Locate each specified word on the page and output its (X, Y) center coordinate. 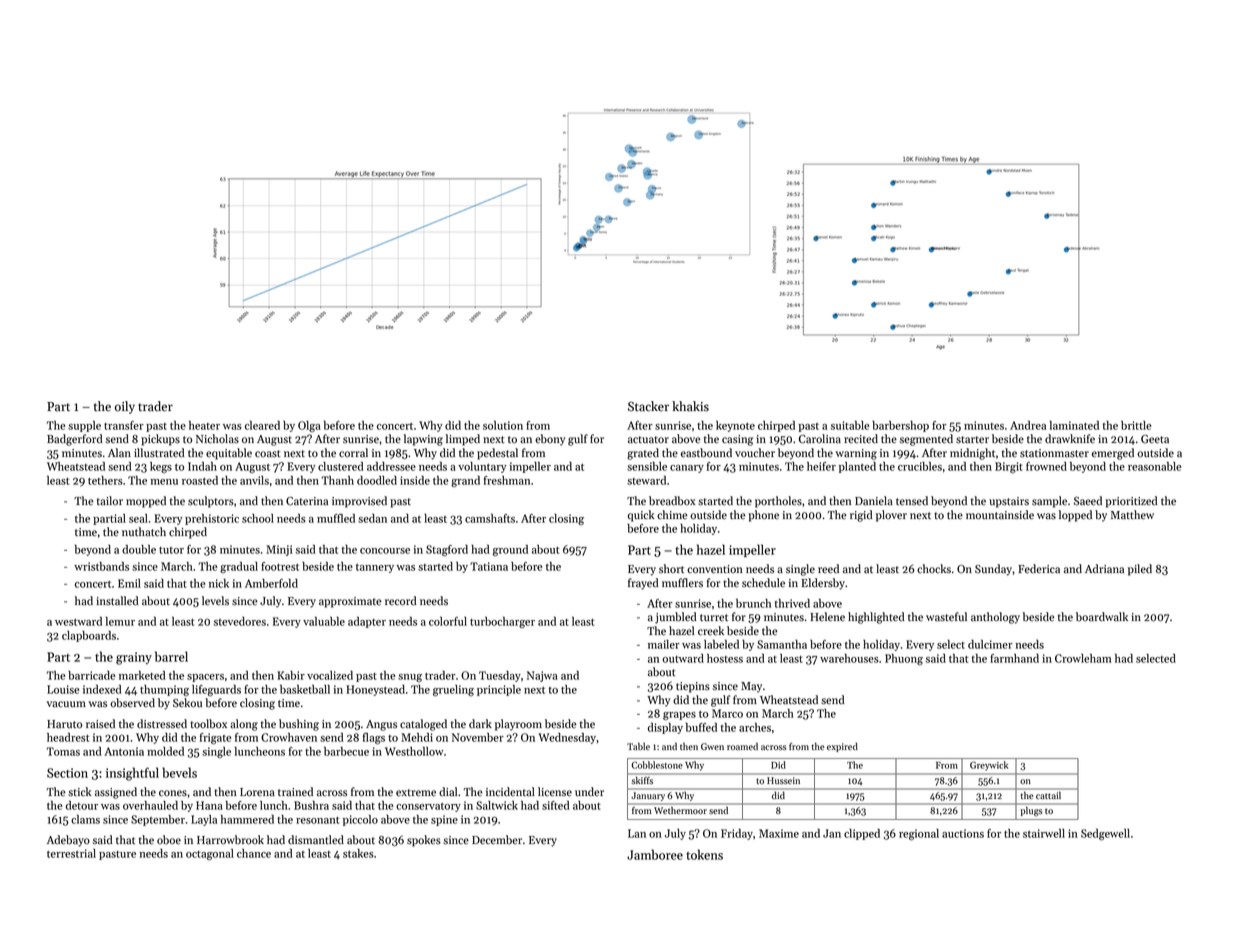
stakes (358, 853)
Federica (1039, 569)
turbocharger (502, 622)
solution (503, 425)
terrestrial (71, 853)
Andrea (1028, 425)
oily (125, 407)
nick (219, 583)
